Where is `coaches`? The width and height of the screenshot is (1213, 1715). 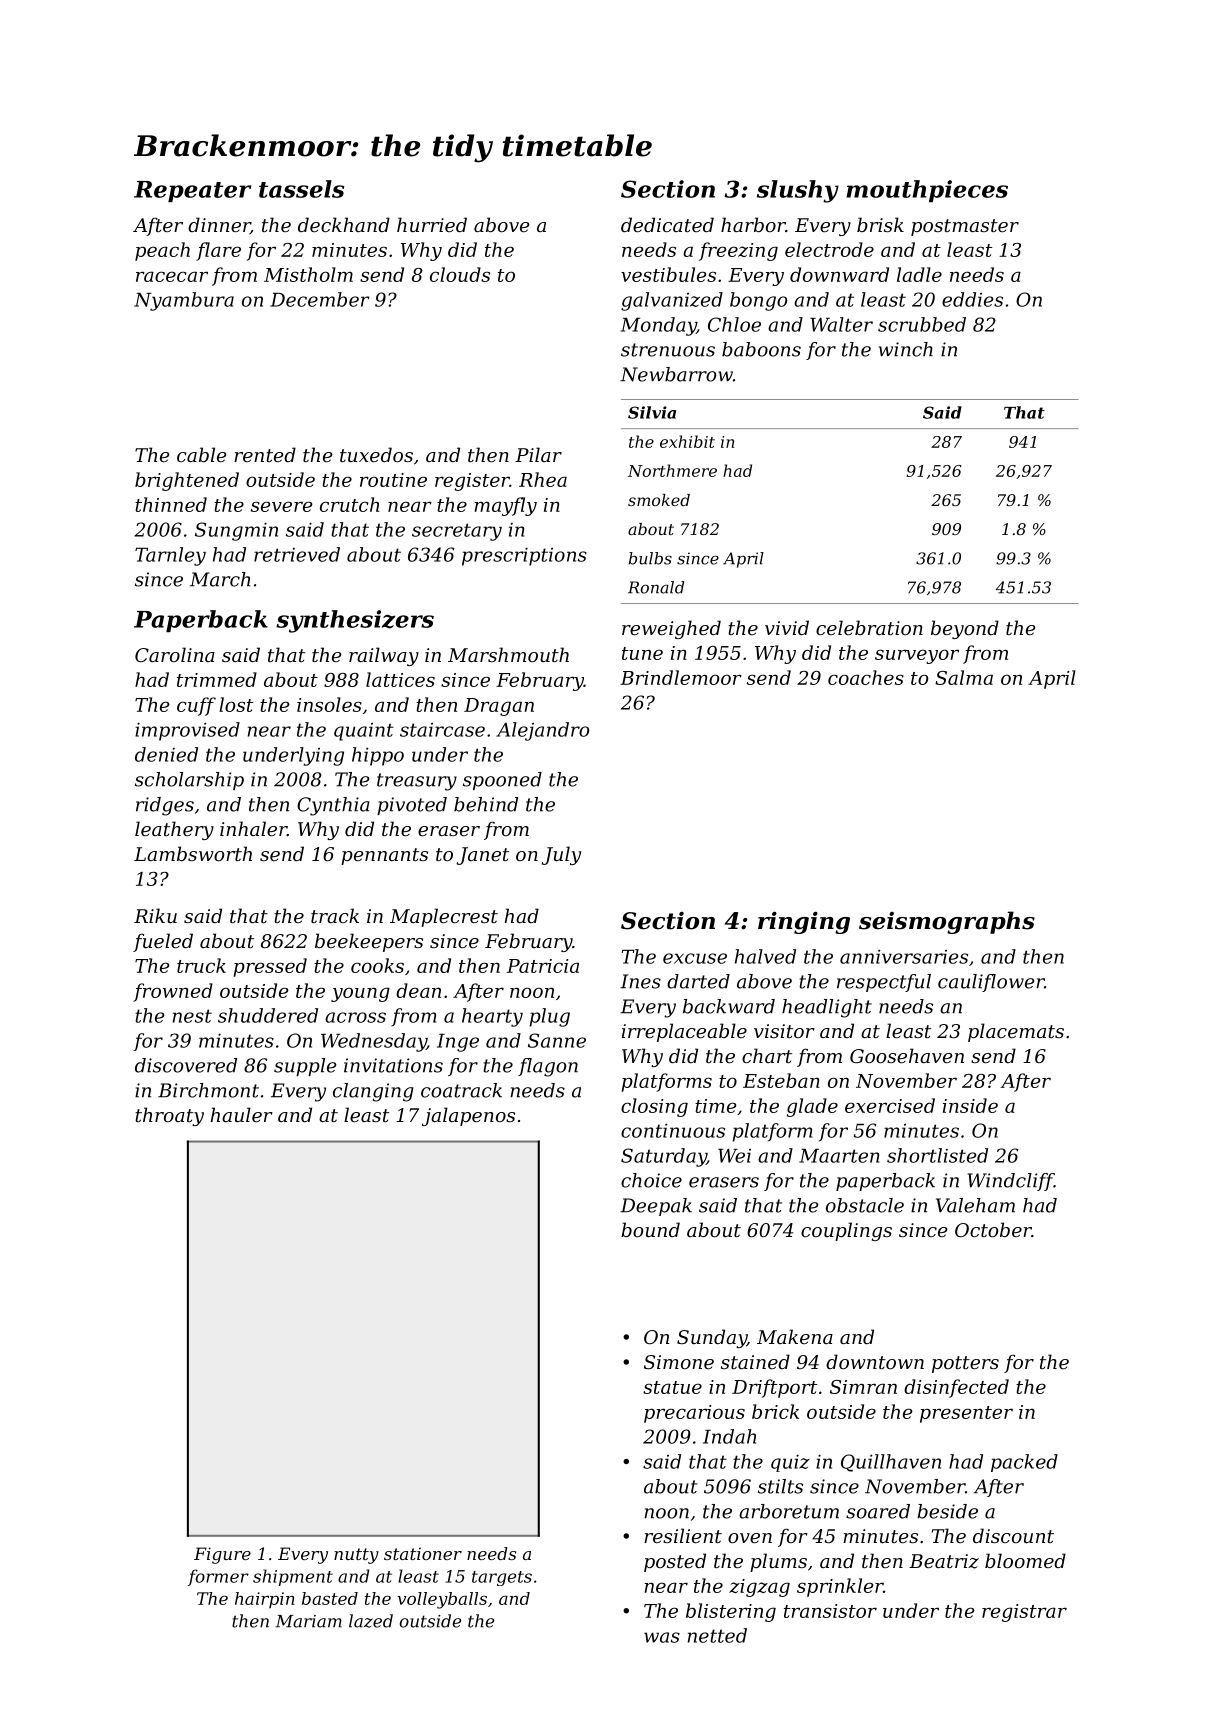
coaches is located at coordinates (866, 677).
